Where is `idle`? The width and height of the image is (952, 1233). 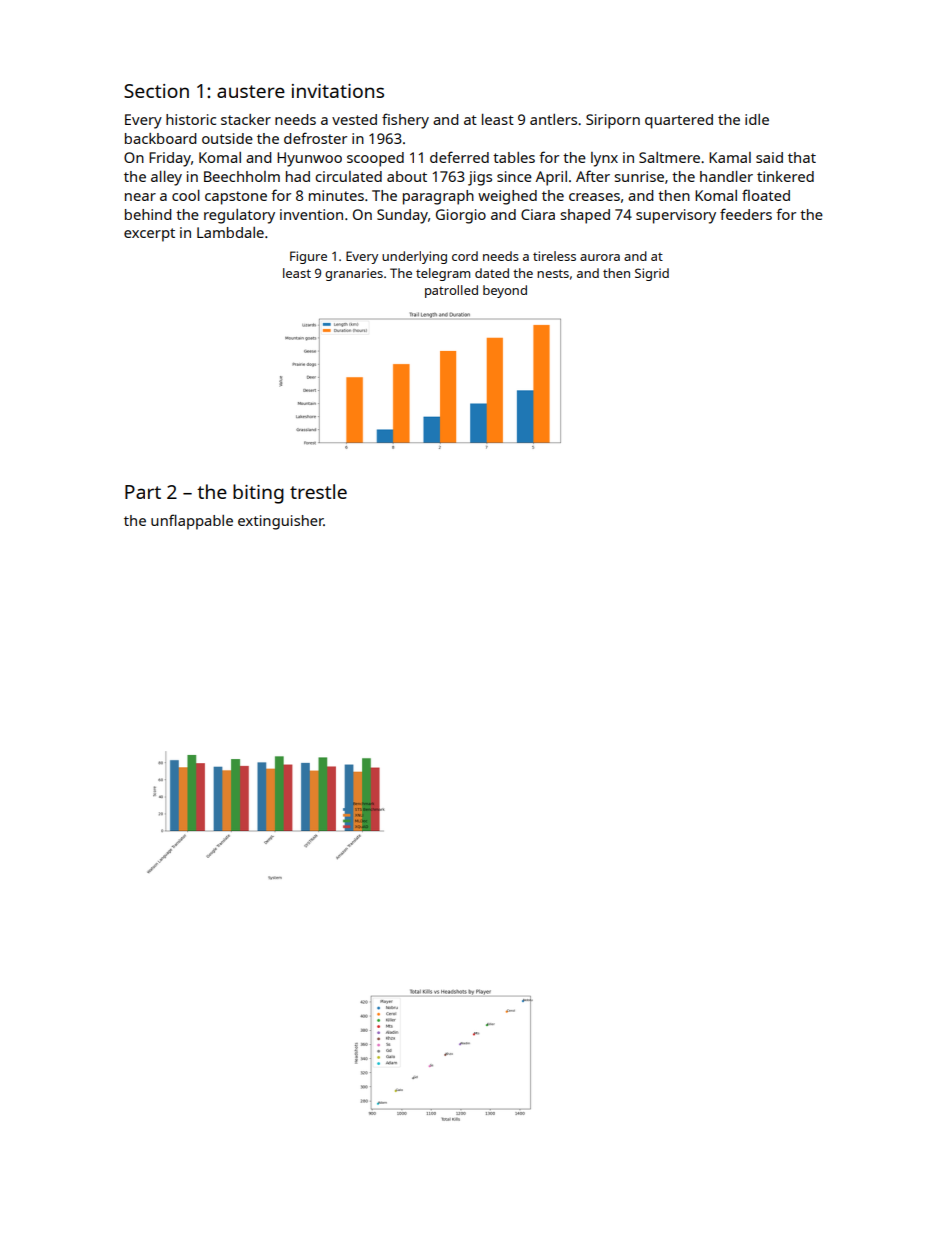
idle is located at coordinates (757, 119).
